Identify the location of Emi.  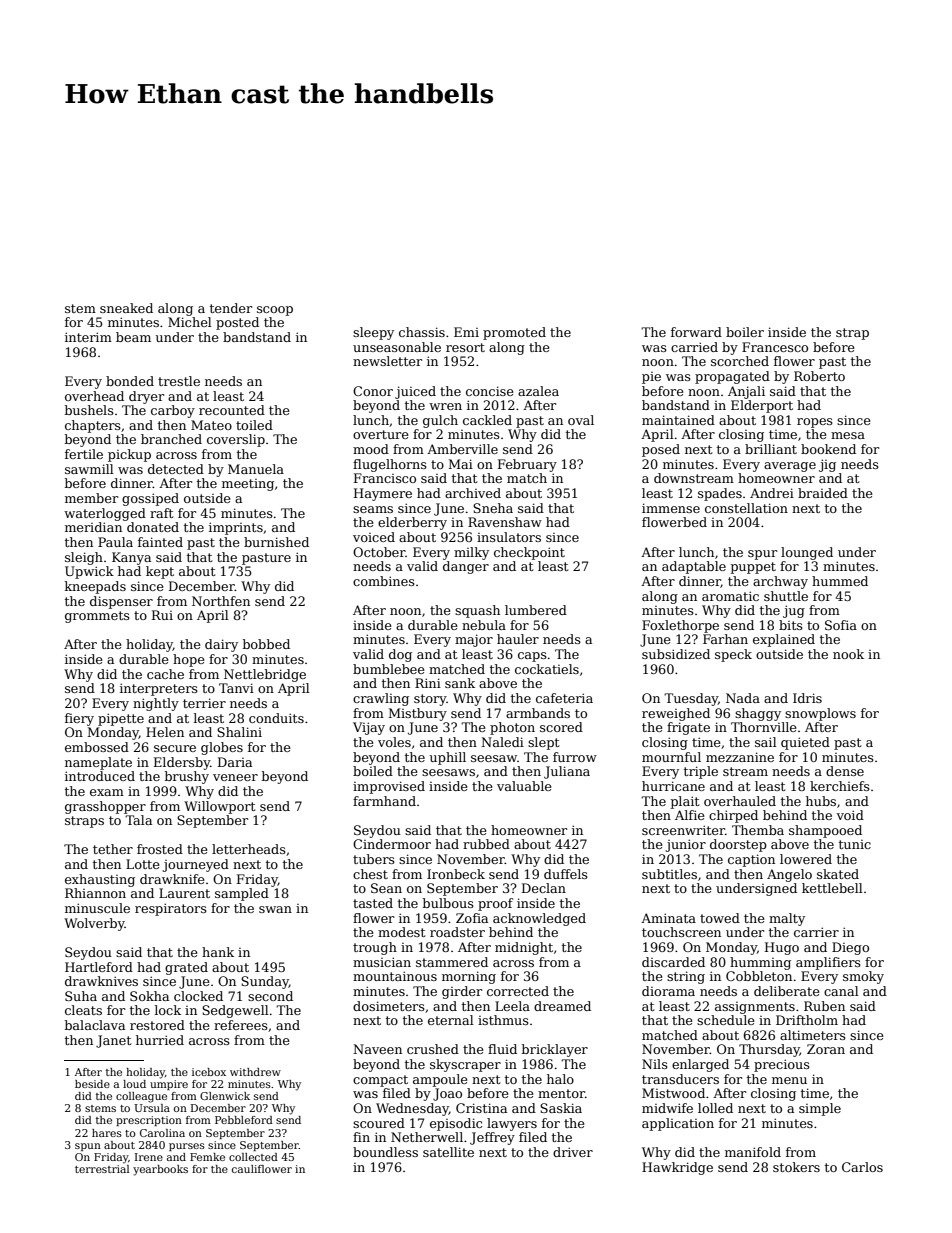
(466, 332).
